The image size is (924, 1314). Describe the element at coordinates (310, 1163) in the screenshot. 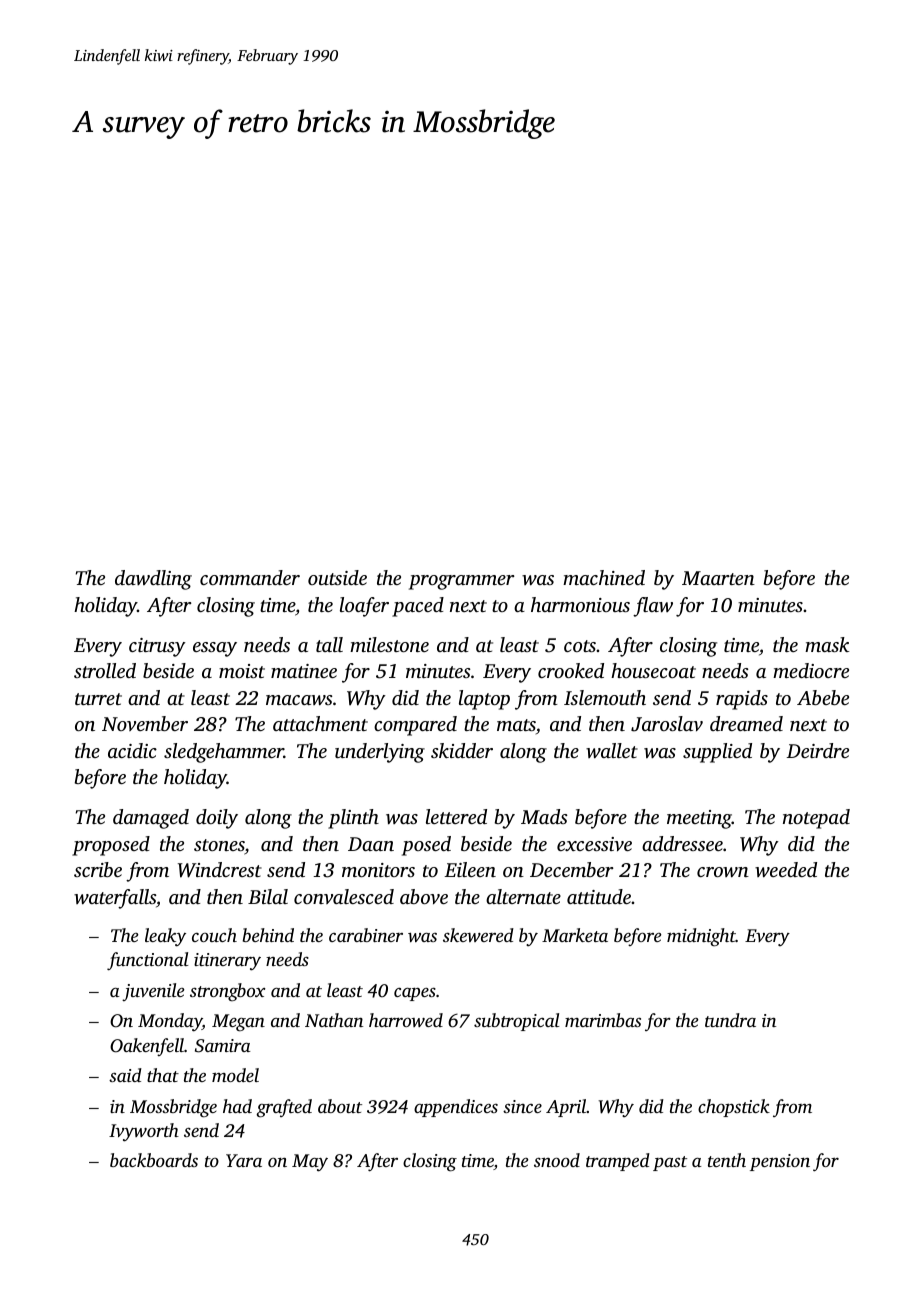

I see `May` at that location.
